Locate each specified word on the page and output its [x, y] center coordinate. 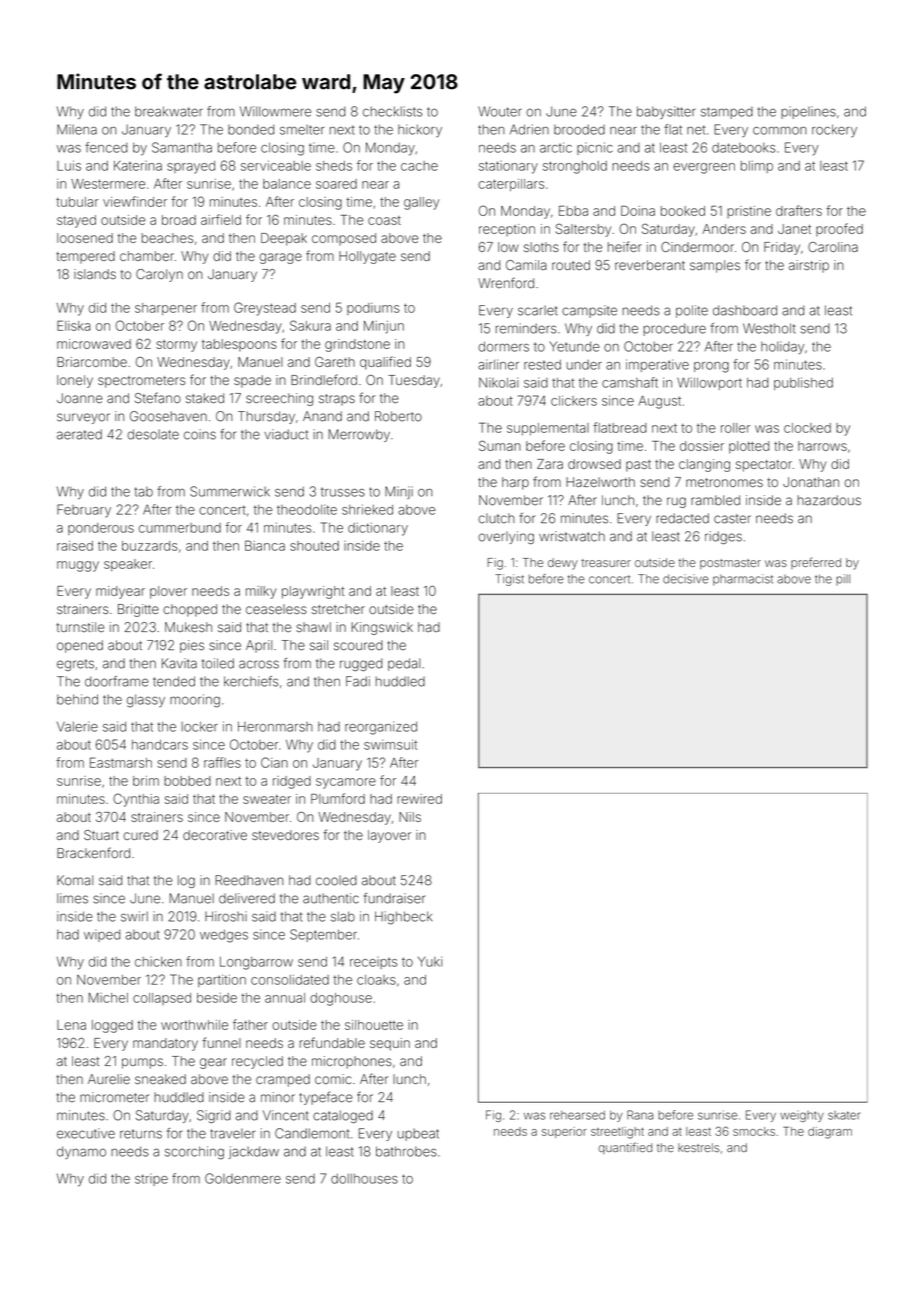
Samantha [182, 147]
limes [72, 898]
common [780, 131]
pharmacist [743, 580]
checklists [393, 111]
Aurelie [109, 1079]
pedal [404, 664]
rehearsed [577, 1115]
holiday [782, 347]
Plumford [338, 798]
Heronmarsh [275, 726]
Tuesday [414, 381]
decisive [686, 579]
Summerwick [230, 491]
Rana [640, 1115]
